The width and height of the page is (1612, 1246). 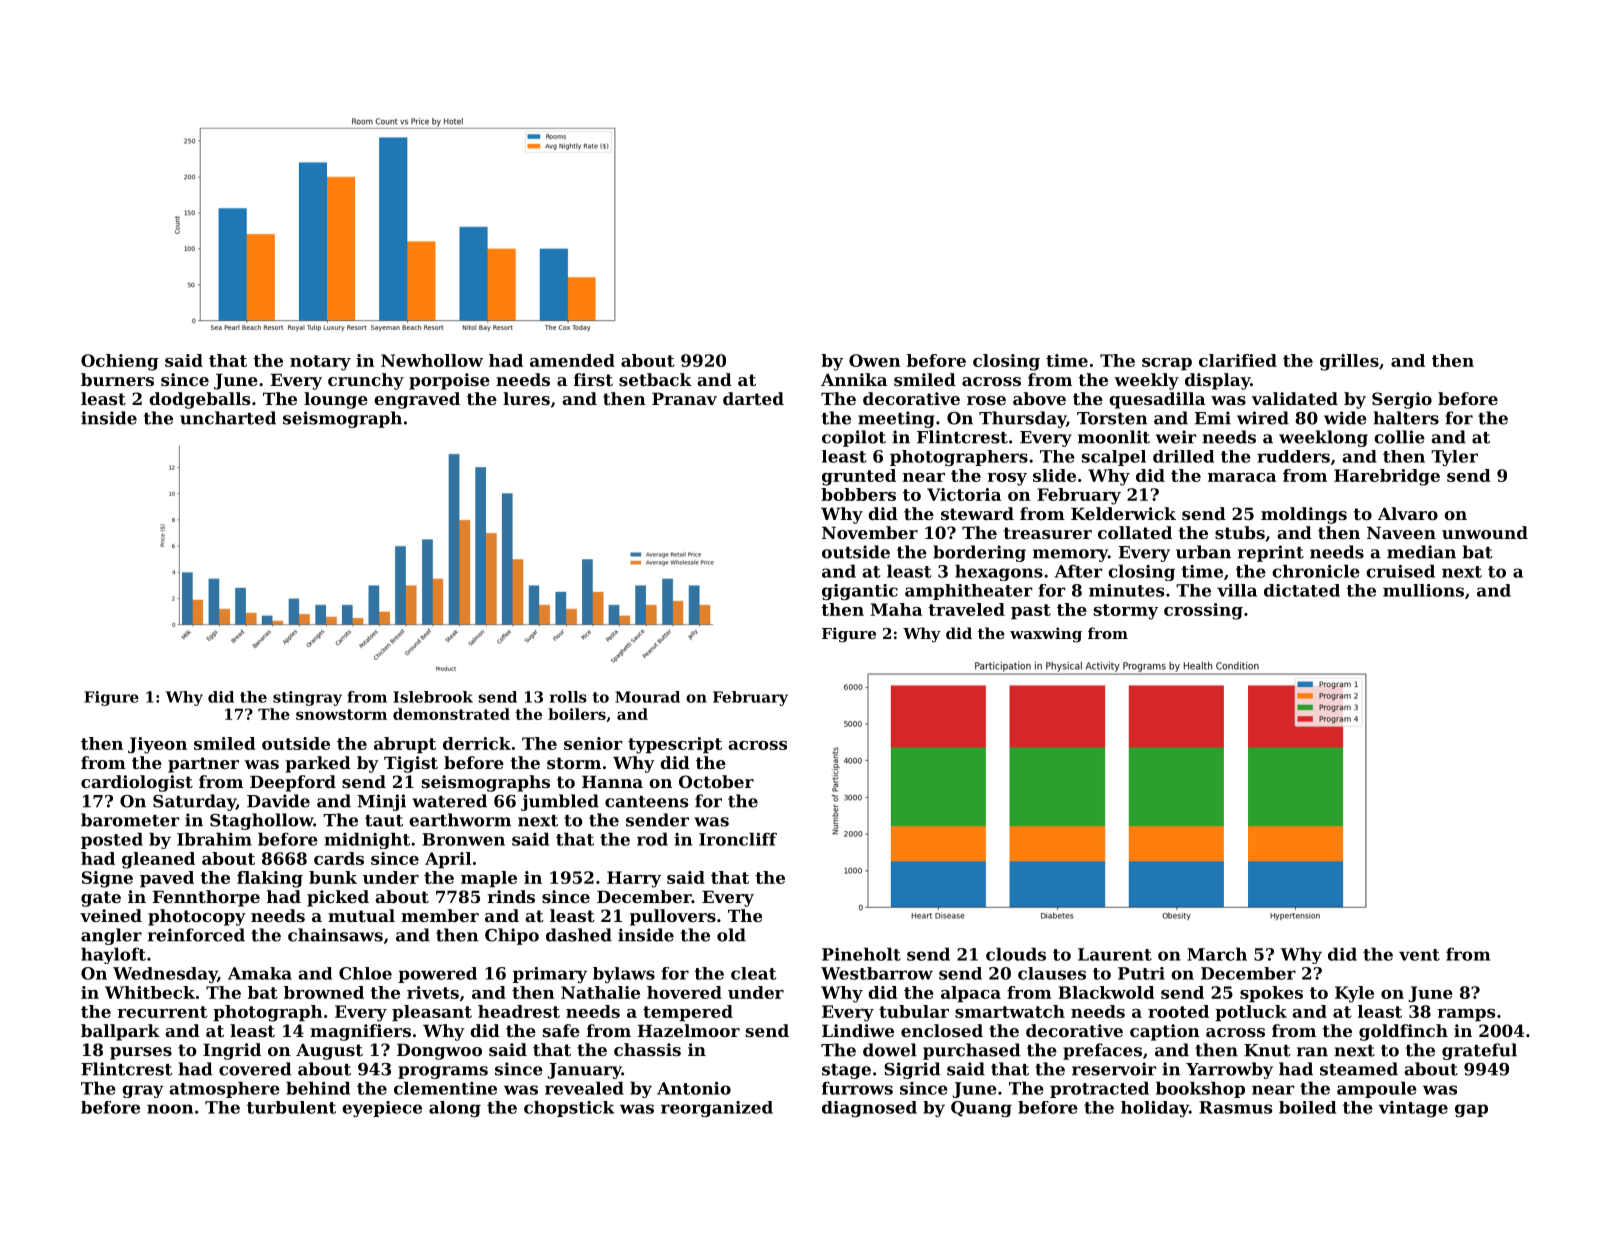 I want to click on Naveen, so click(x=1401, y=532).
